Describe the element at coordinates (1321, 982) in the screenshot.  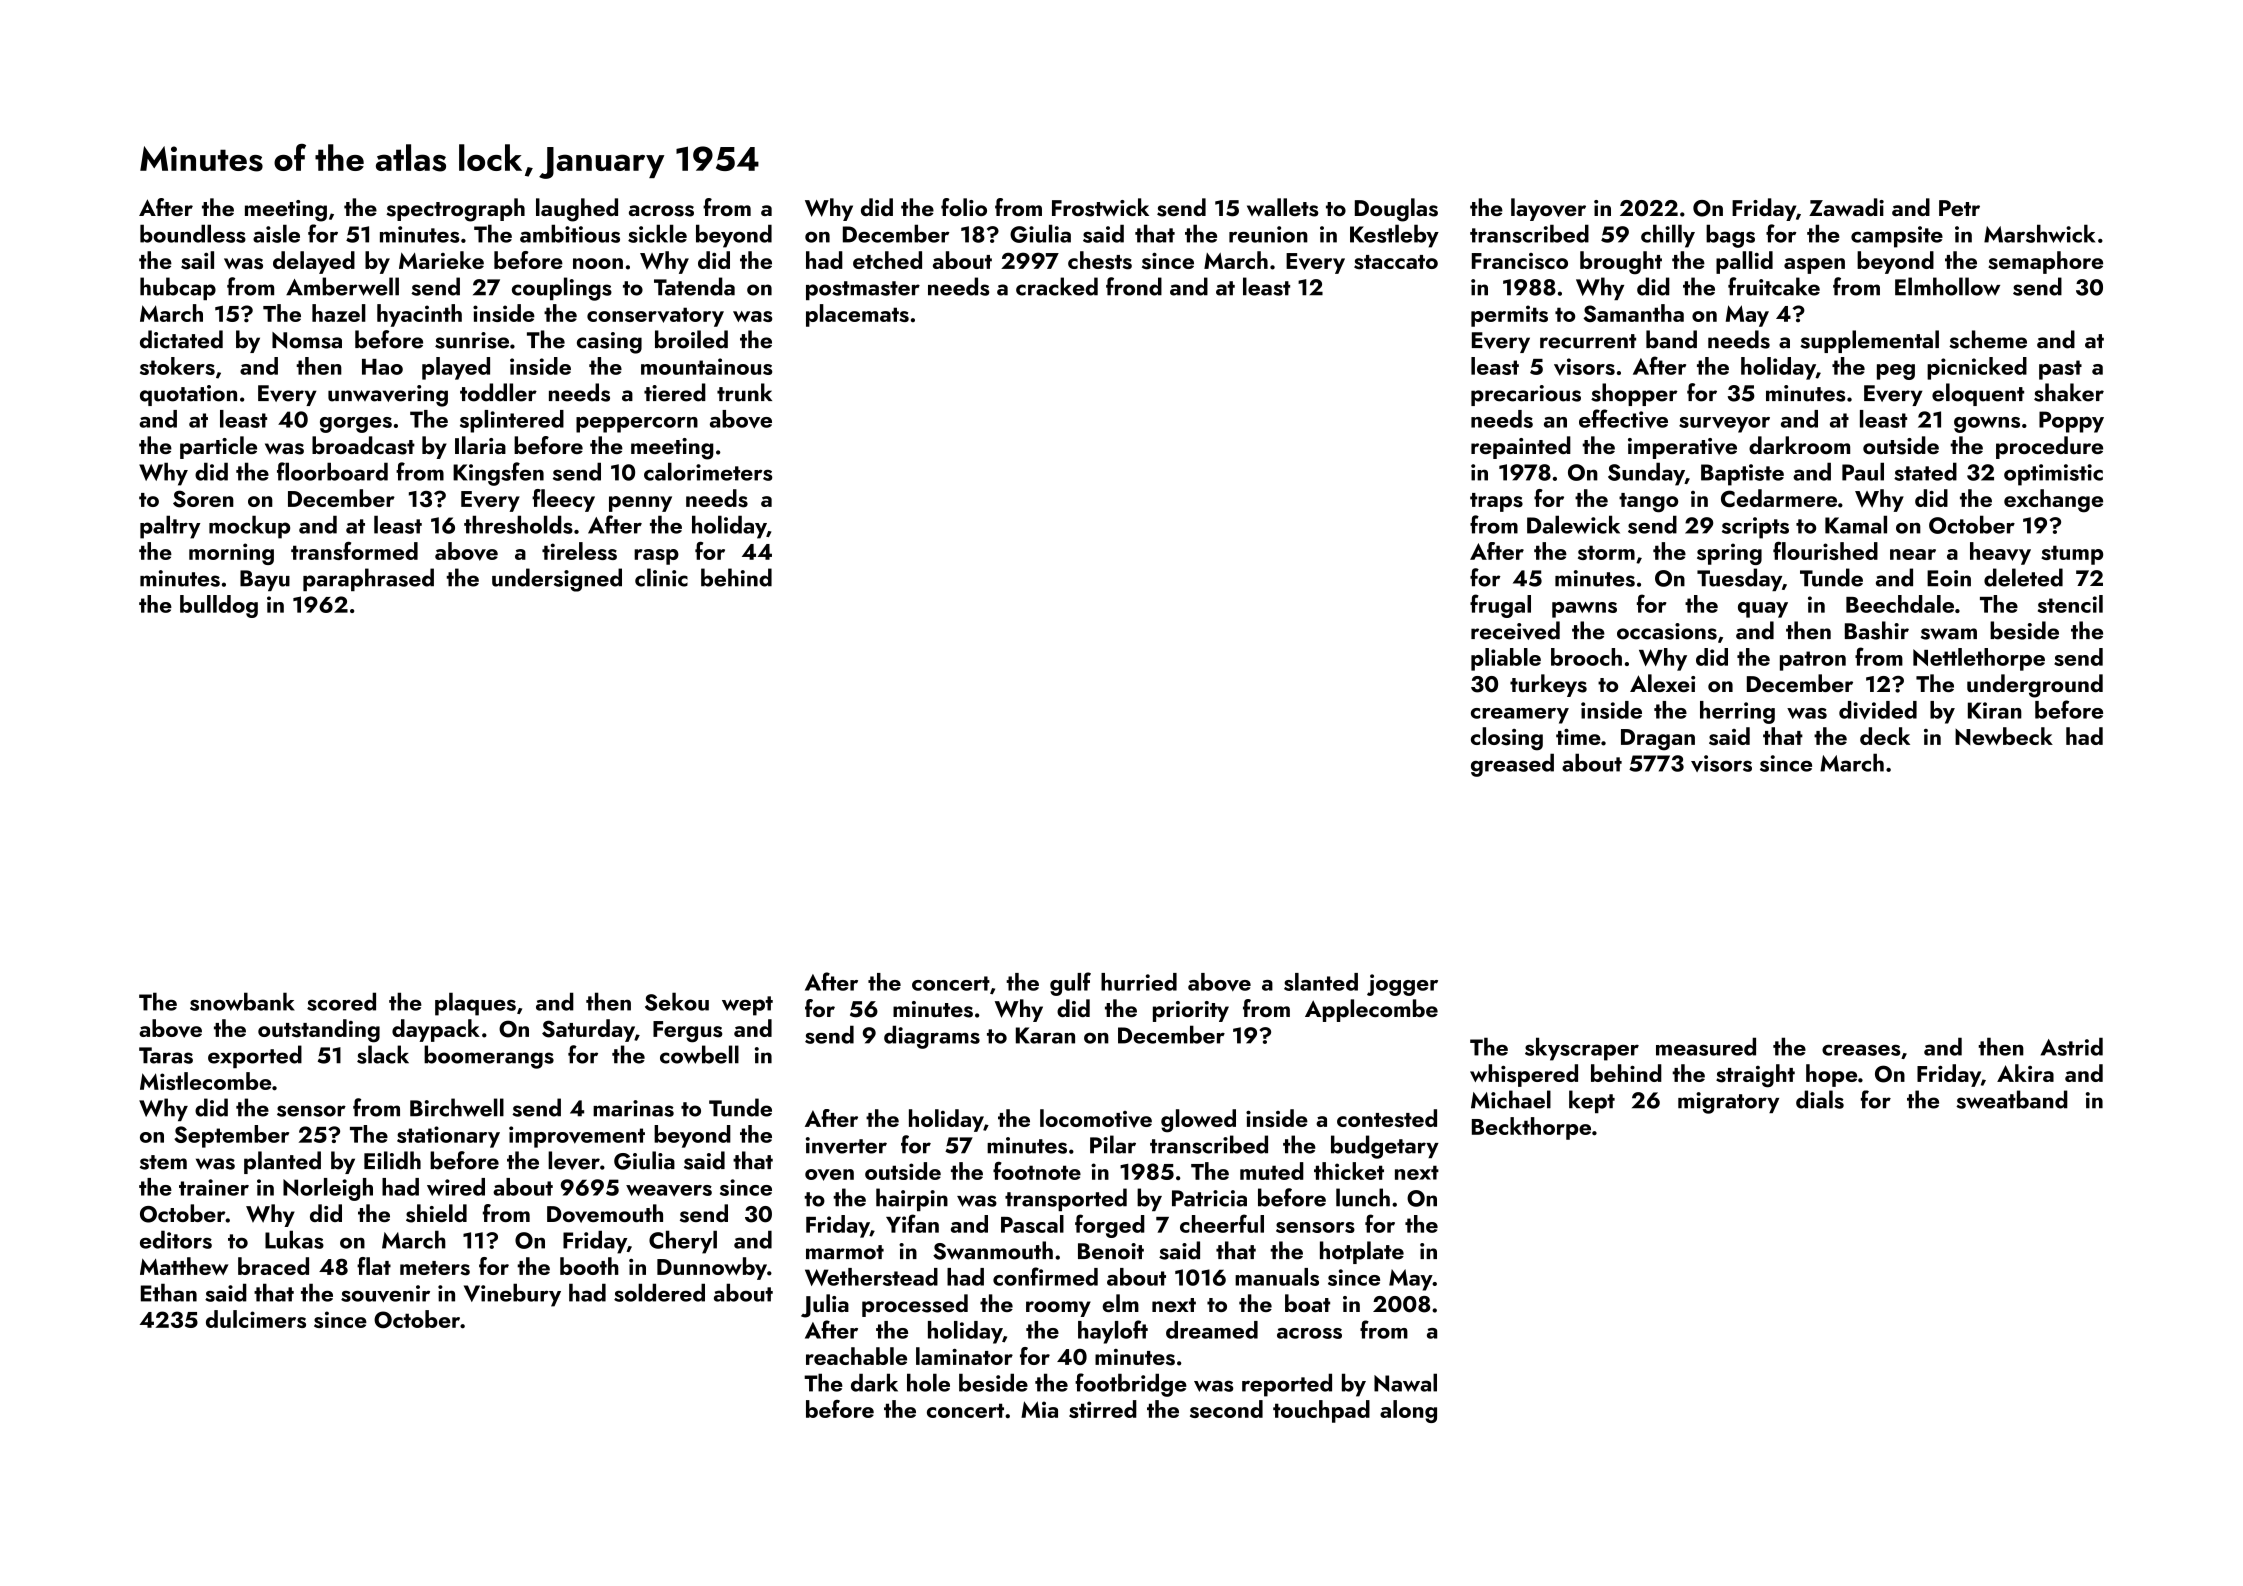
I see `slanted` at that location.
